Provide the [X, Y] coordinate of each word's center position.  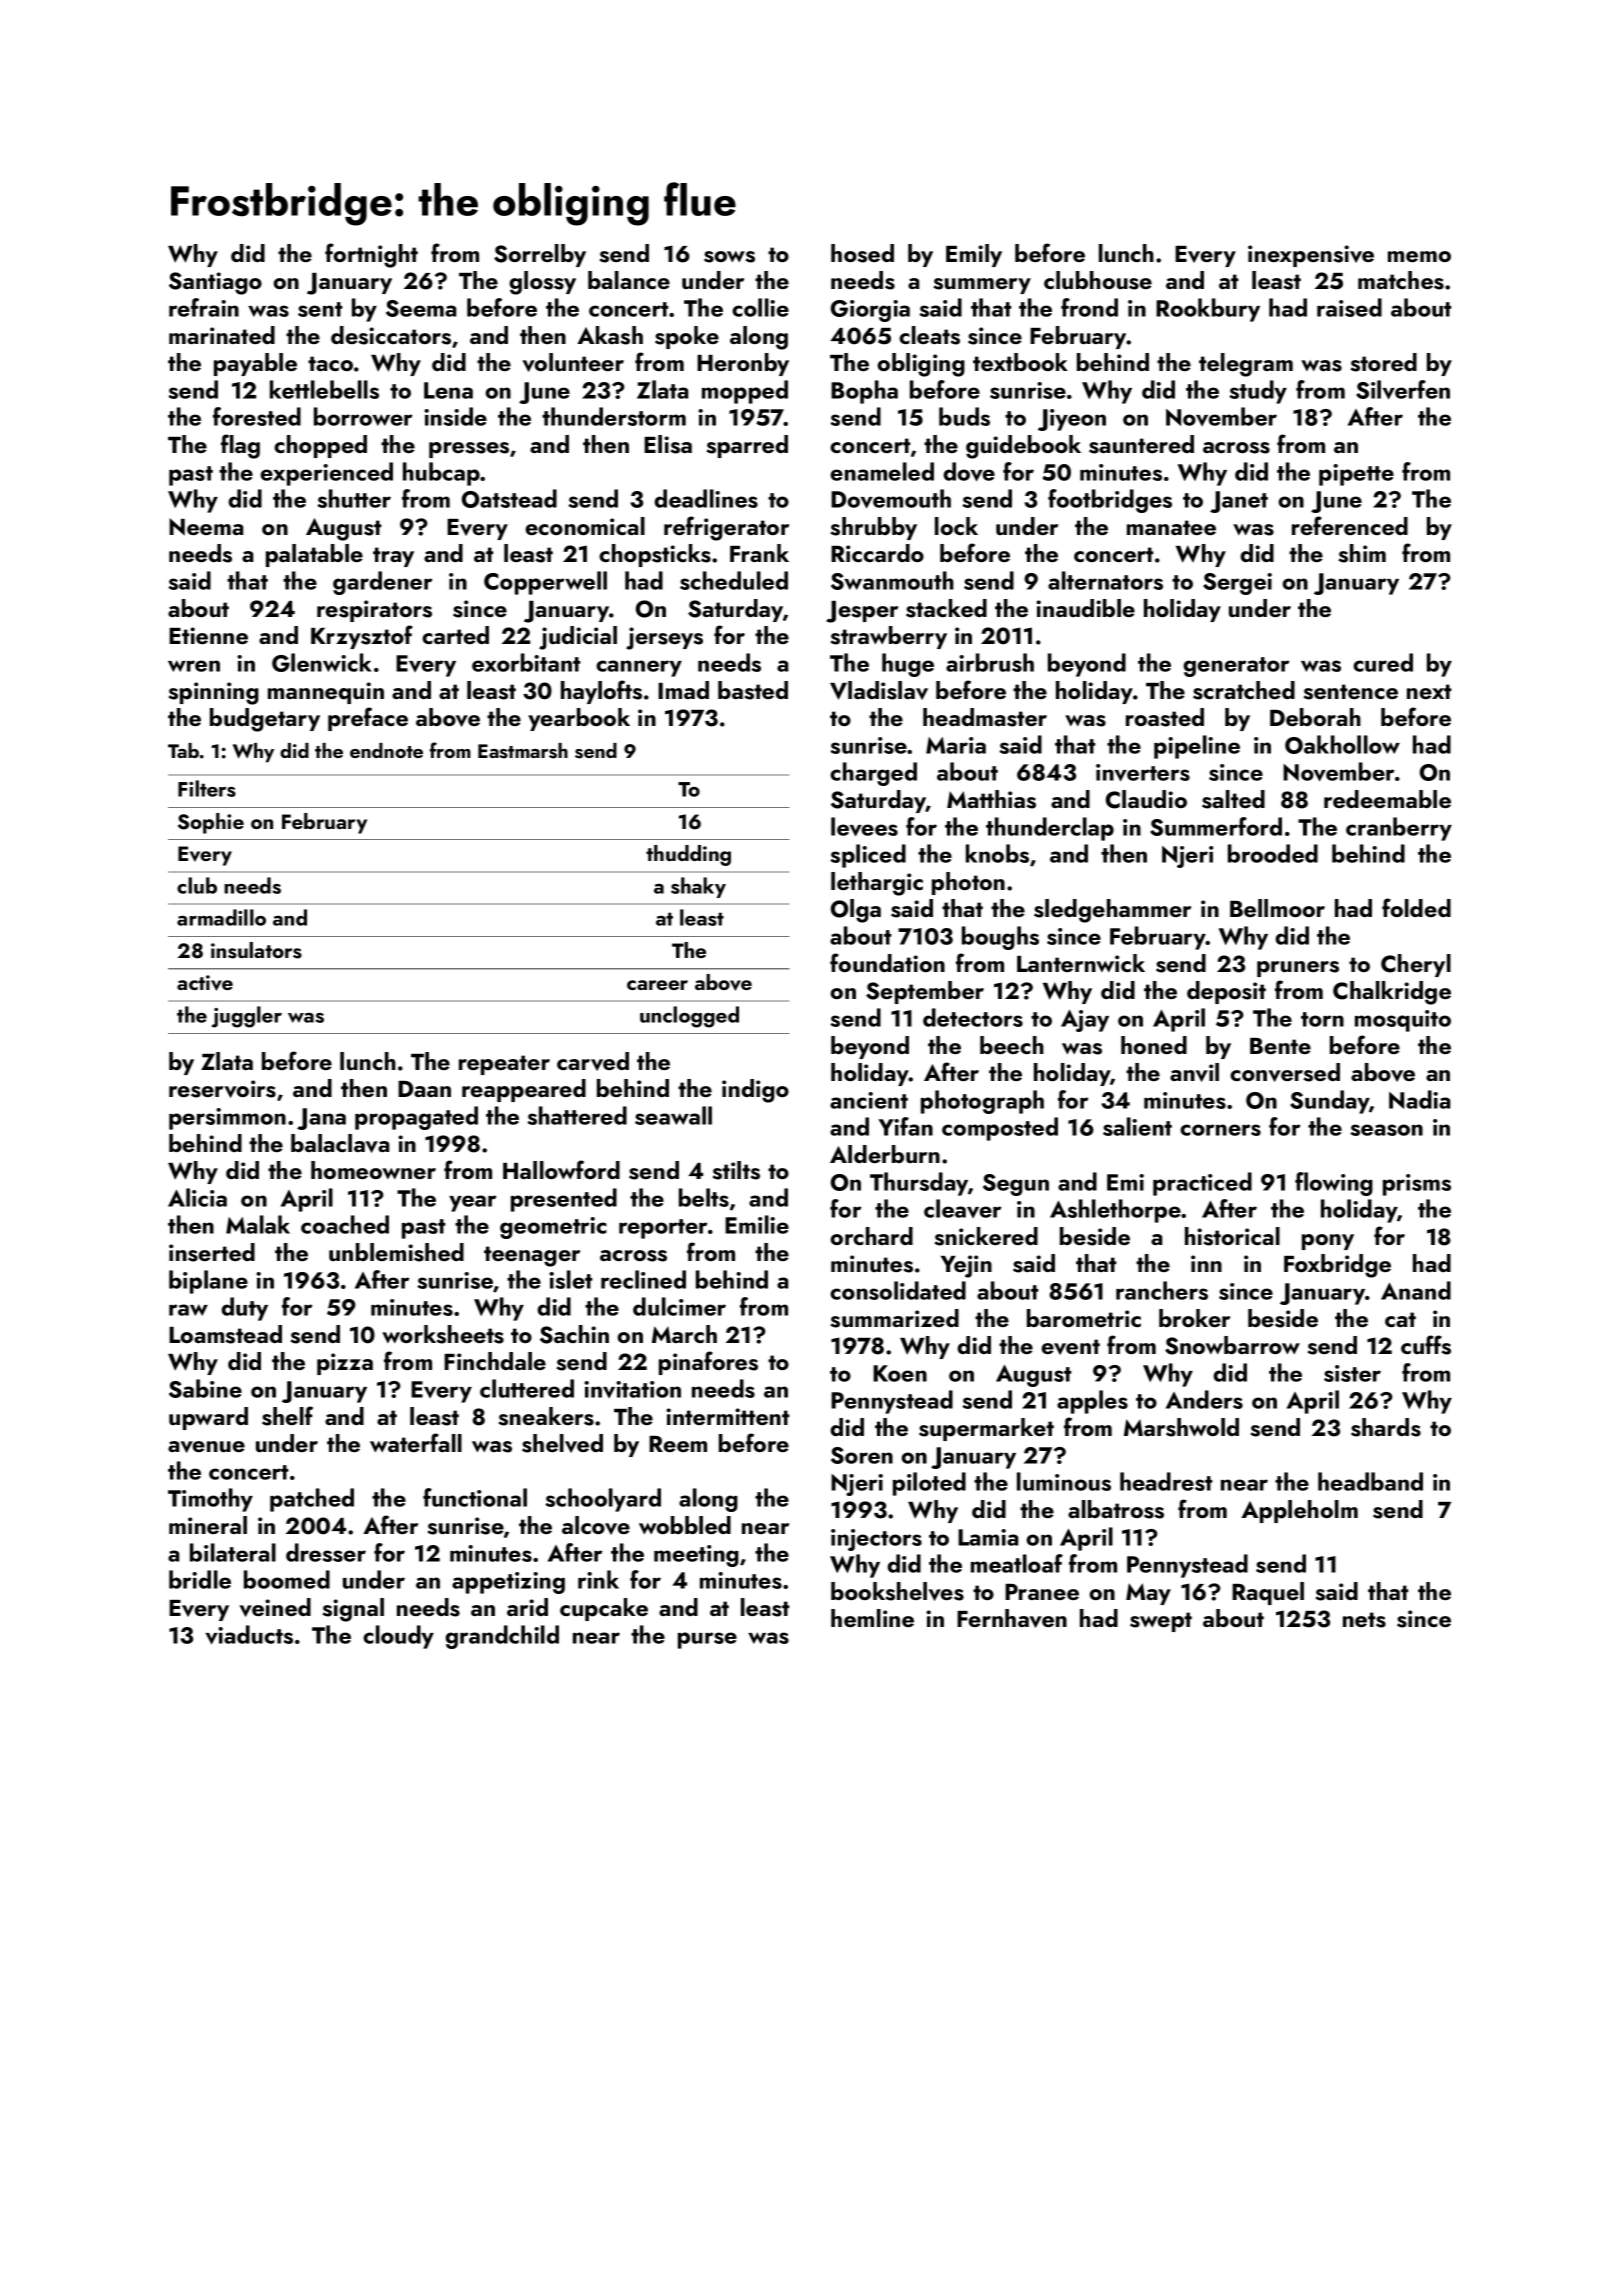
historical [1232, 1236]
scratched [1244, 690]
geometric [553, 1228]
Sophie [211, 823]
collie [760, 307]
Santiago [215, 283]
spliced [868, 856]
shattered [577, 1115]
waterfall [416, 1442]
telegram [1246, 365]
